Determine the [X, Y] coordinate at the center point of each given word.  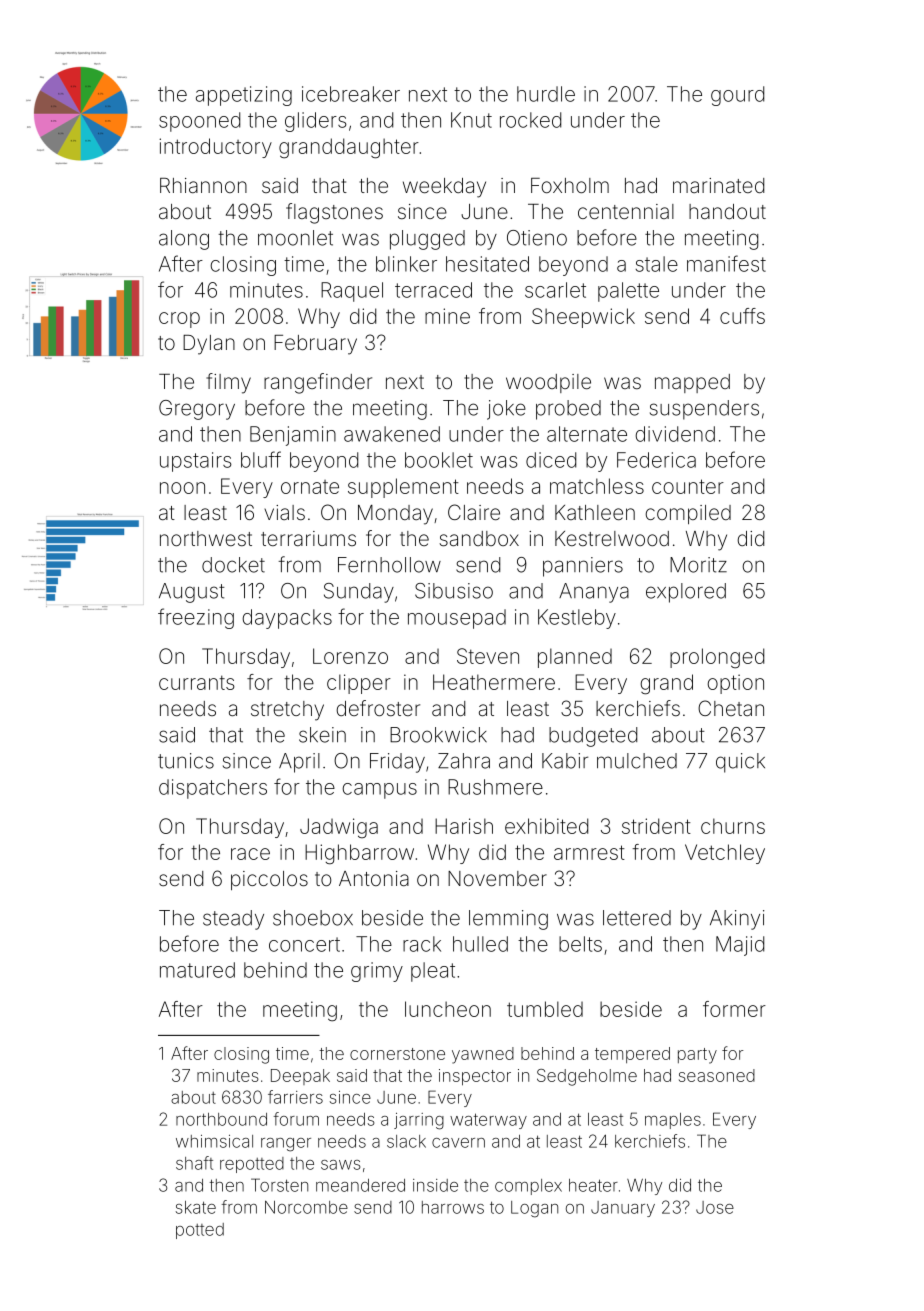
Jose [715, 1207]
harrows [453, 1207]
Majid [740, 946]
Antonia [374, 878]
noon [182, 488]
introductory [215, 148]
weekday [444, 188]
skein [322, 735]
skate [196, 1207]
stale [657, 264]
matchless [597, 486]
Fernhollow [389, 565]
